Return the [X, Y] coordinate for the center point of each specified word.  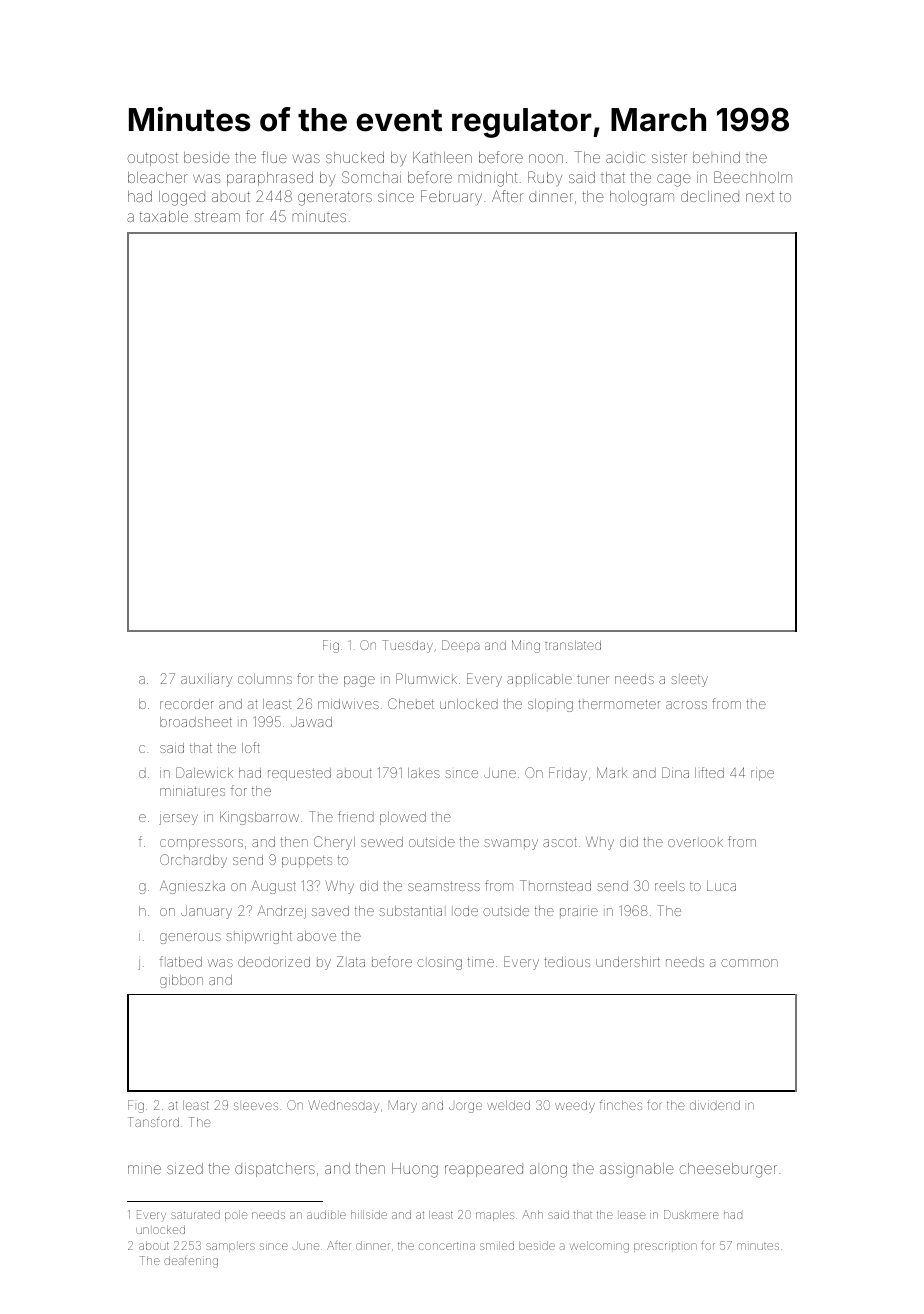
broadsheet [196, 722]
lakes [424, 773]
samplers [230, 1247]
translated [573, 645]
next [760, 197]
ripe [762, 775]
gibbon [181, 981]
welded [508, 1105]
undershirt [628, 962]
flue [274, 157]
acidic [625, 158]
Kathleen [442, 157]
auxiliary [206, 680]
